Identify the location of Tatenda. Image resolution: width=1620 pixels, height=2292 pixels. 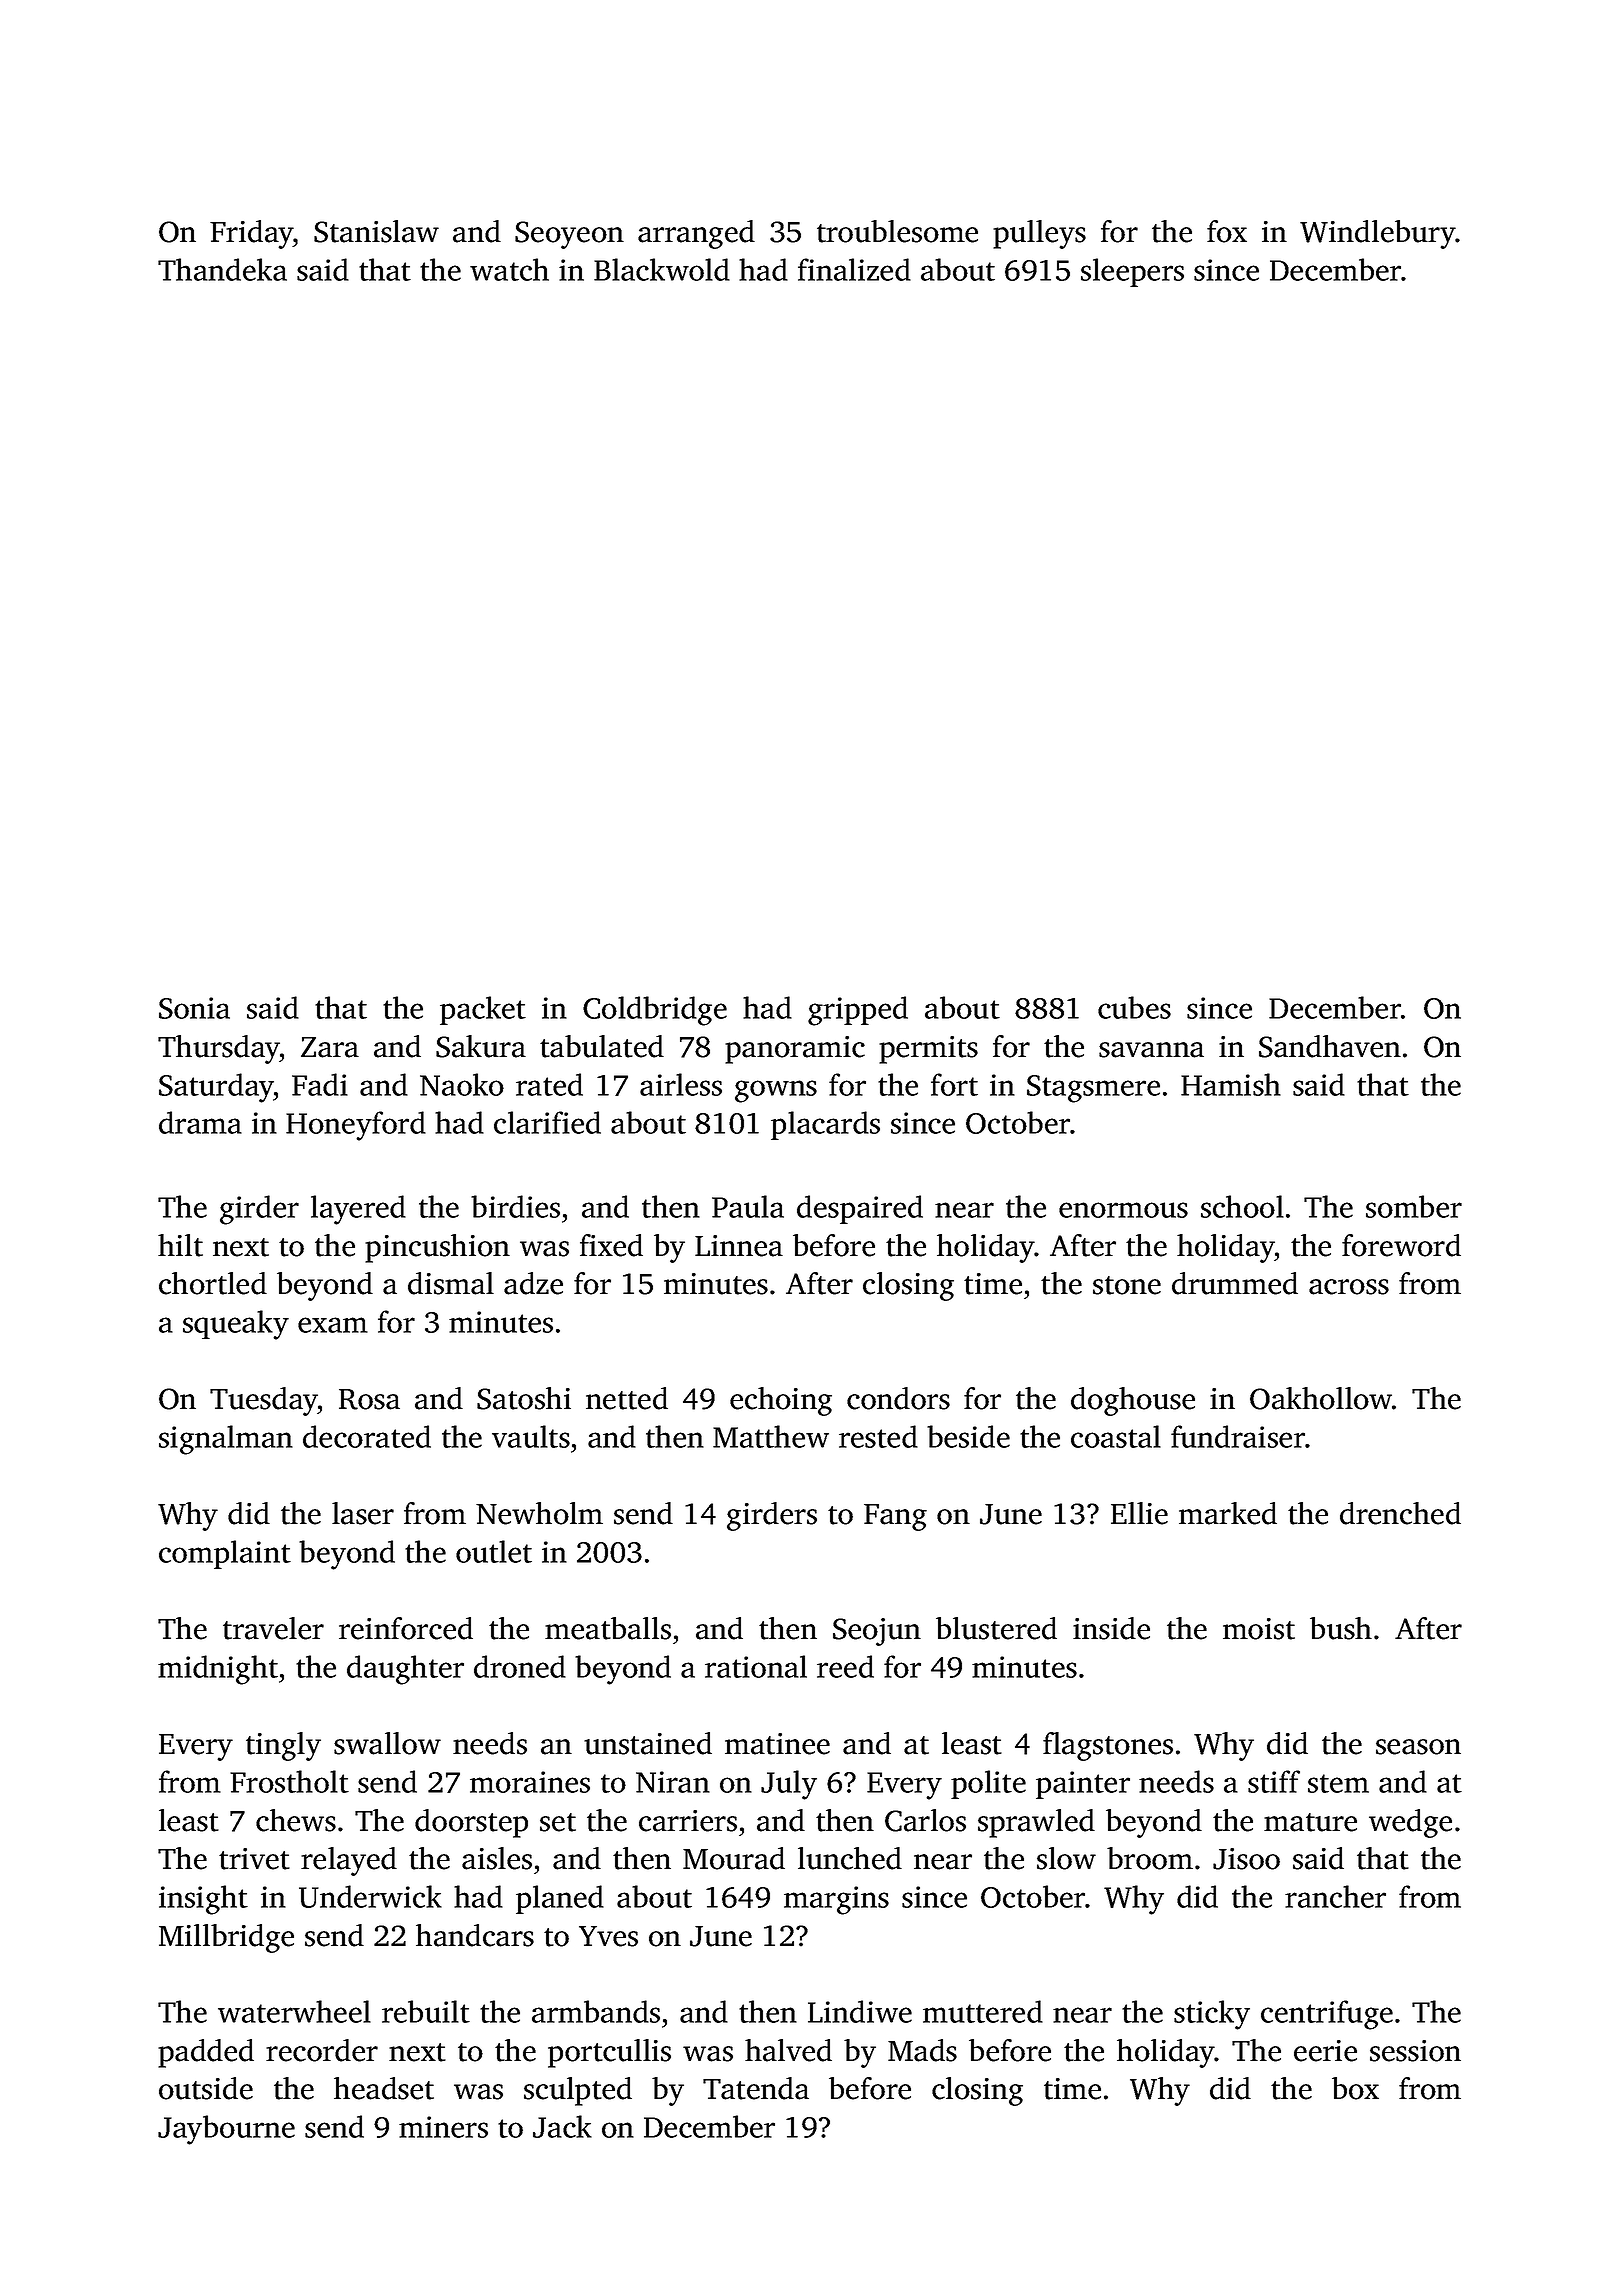
(756, 2088).
